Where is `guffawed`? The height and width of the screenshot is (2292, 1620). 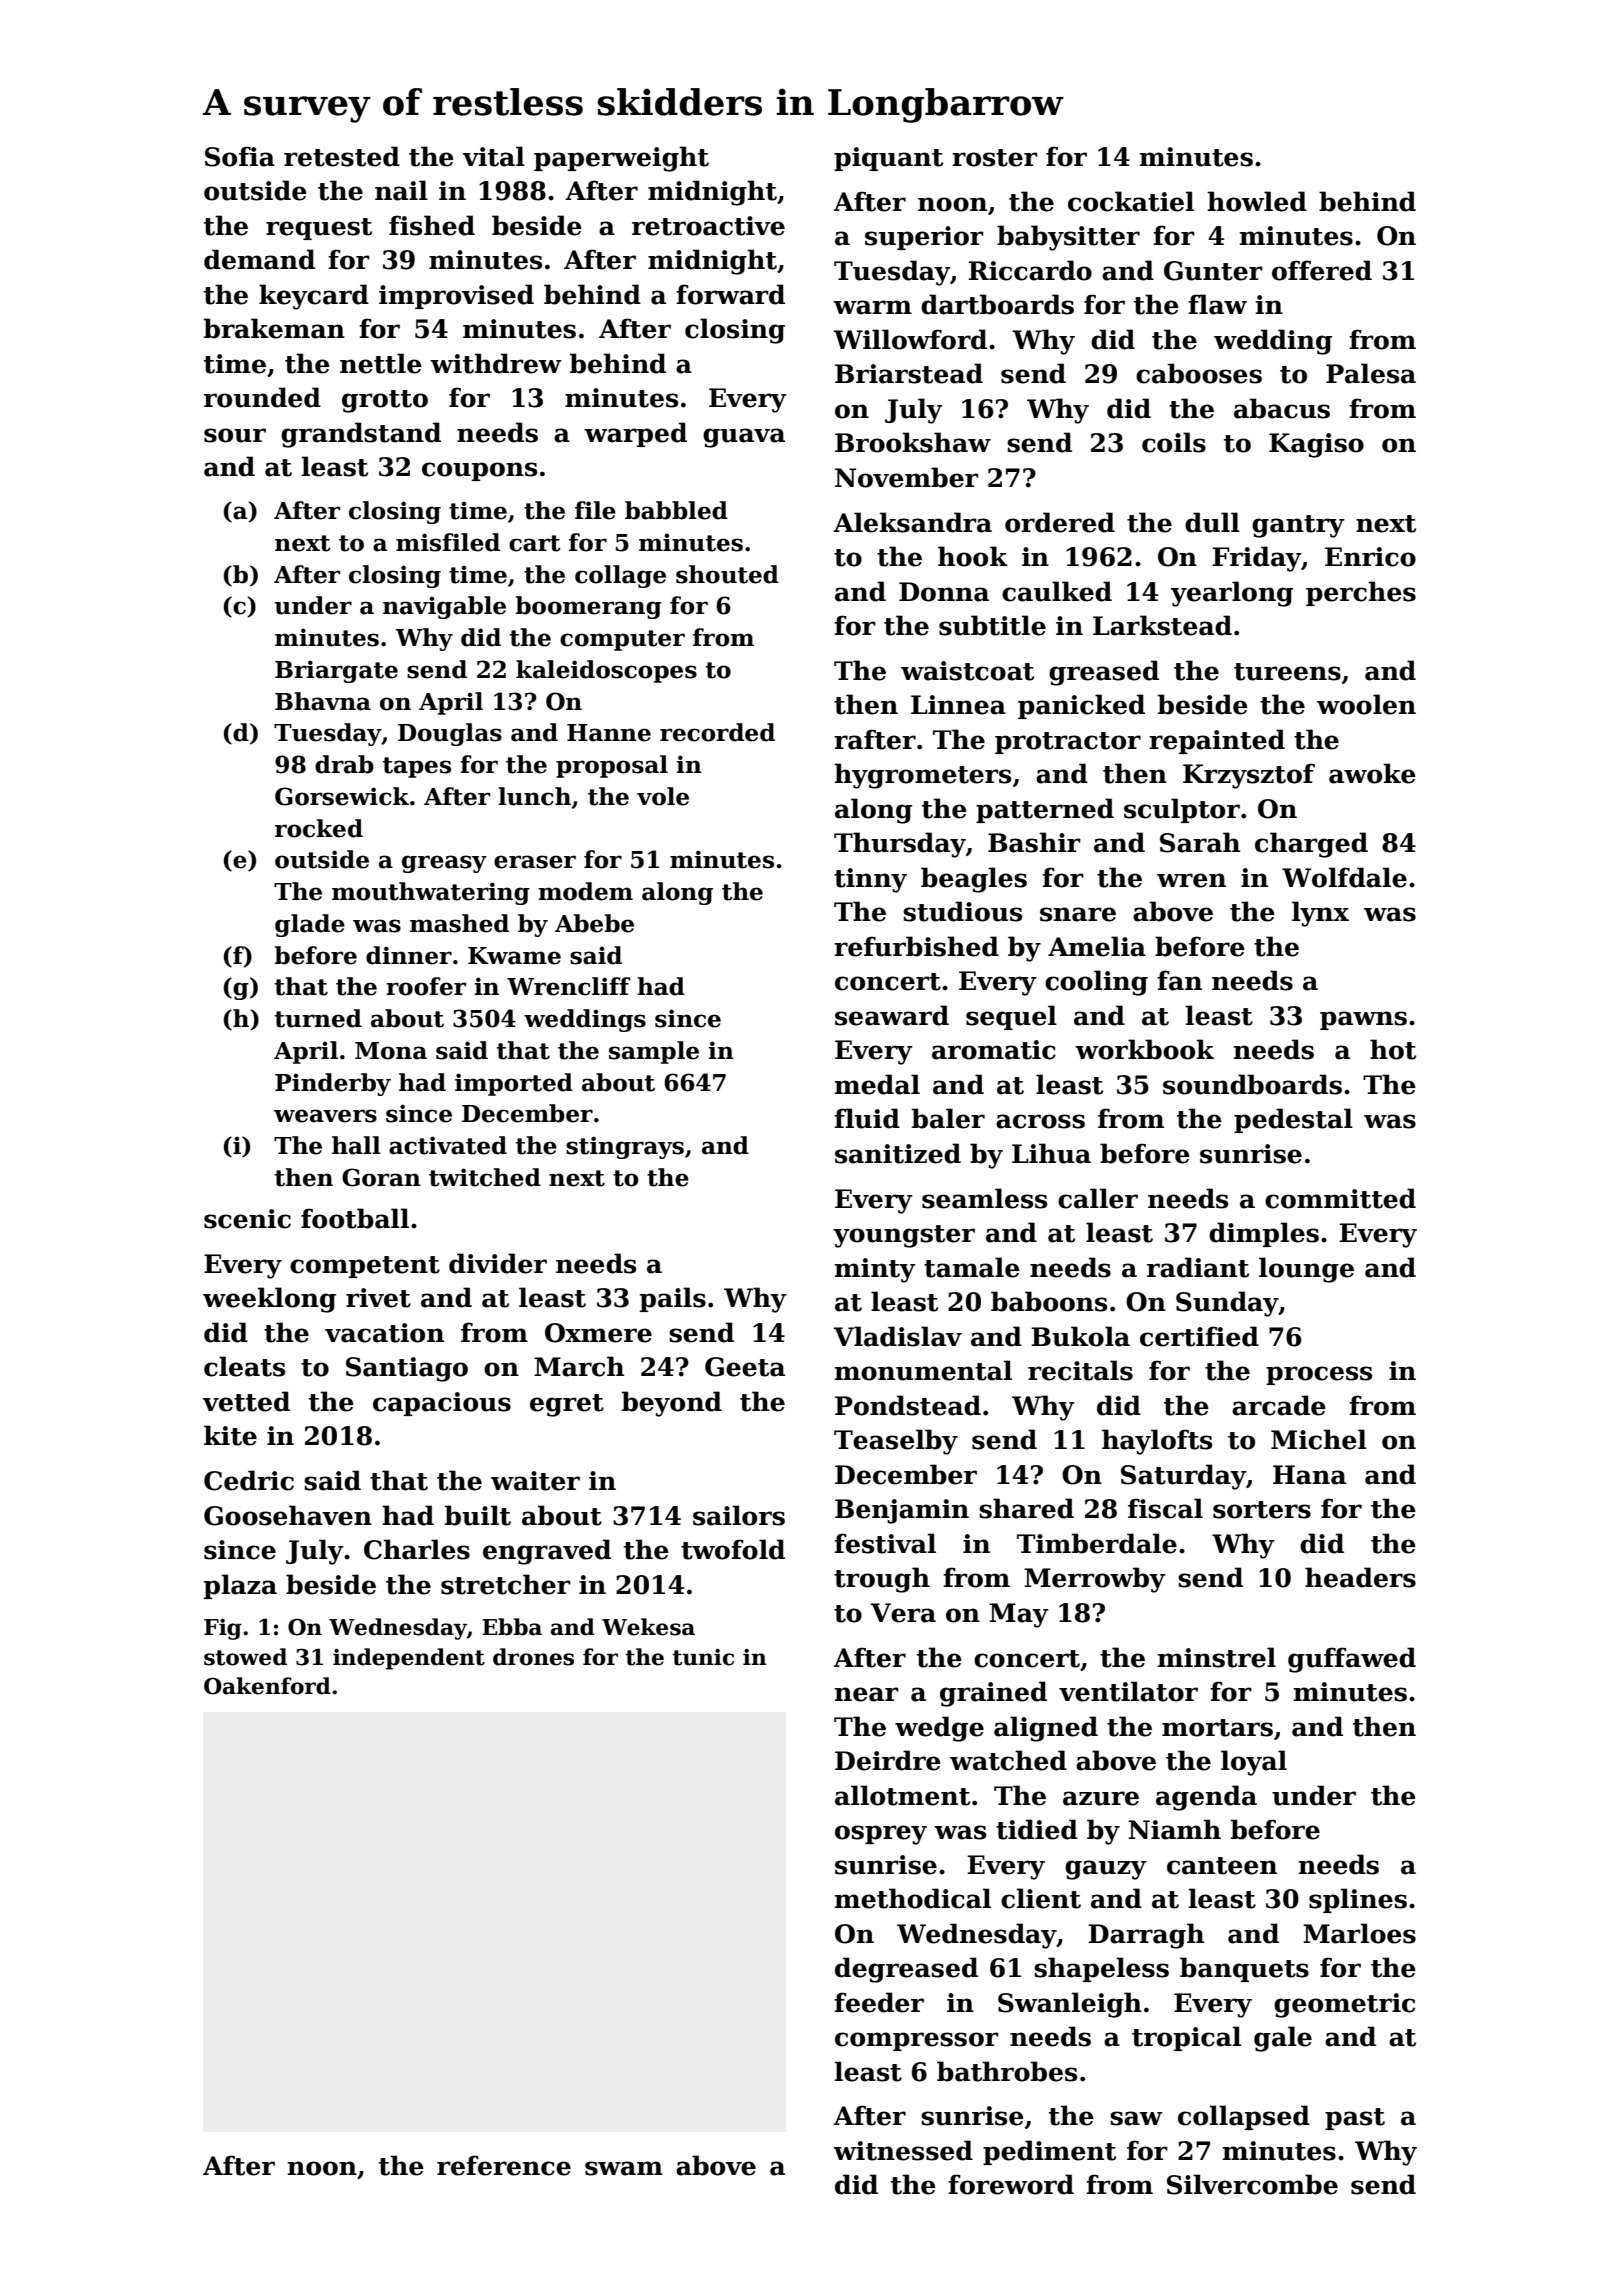 guffawed is located at coordinates (1352, 1660).
